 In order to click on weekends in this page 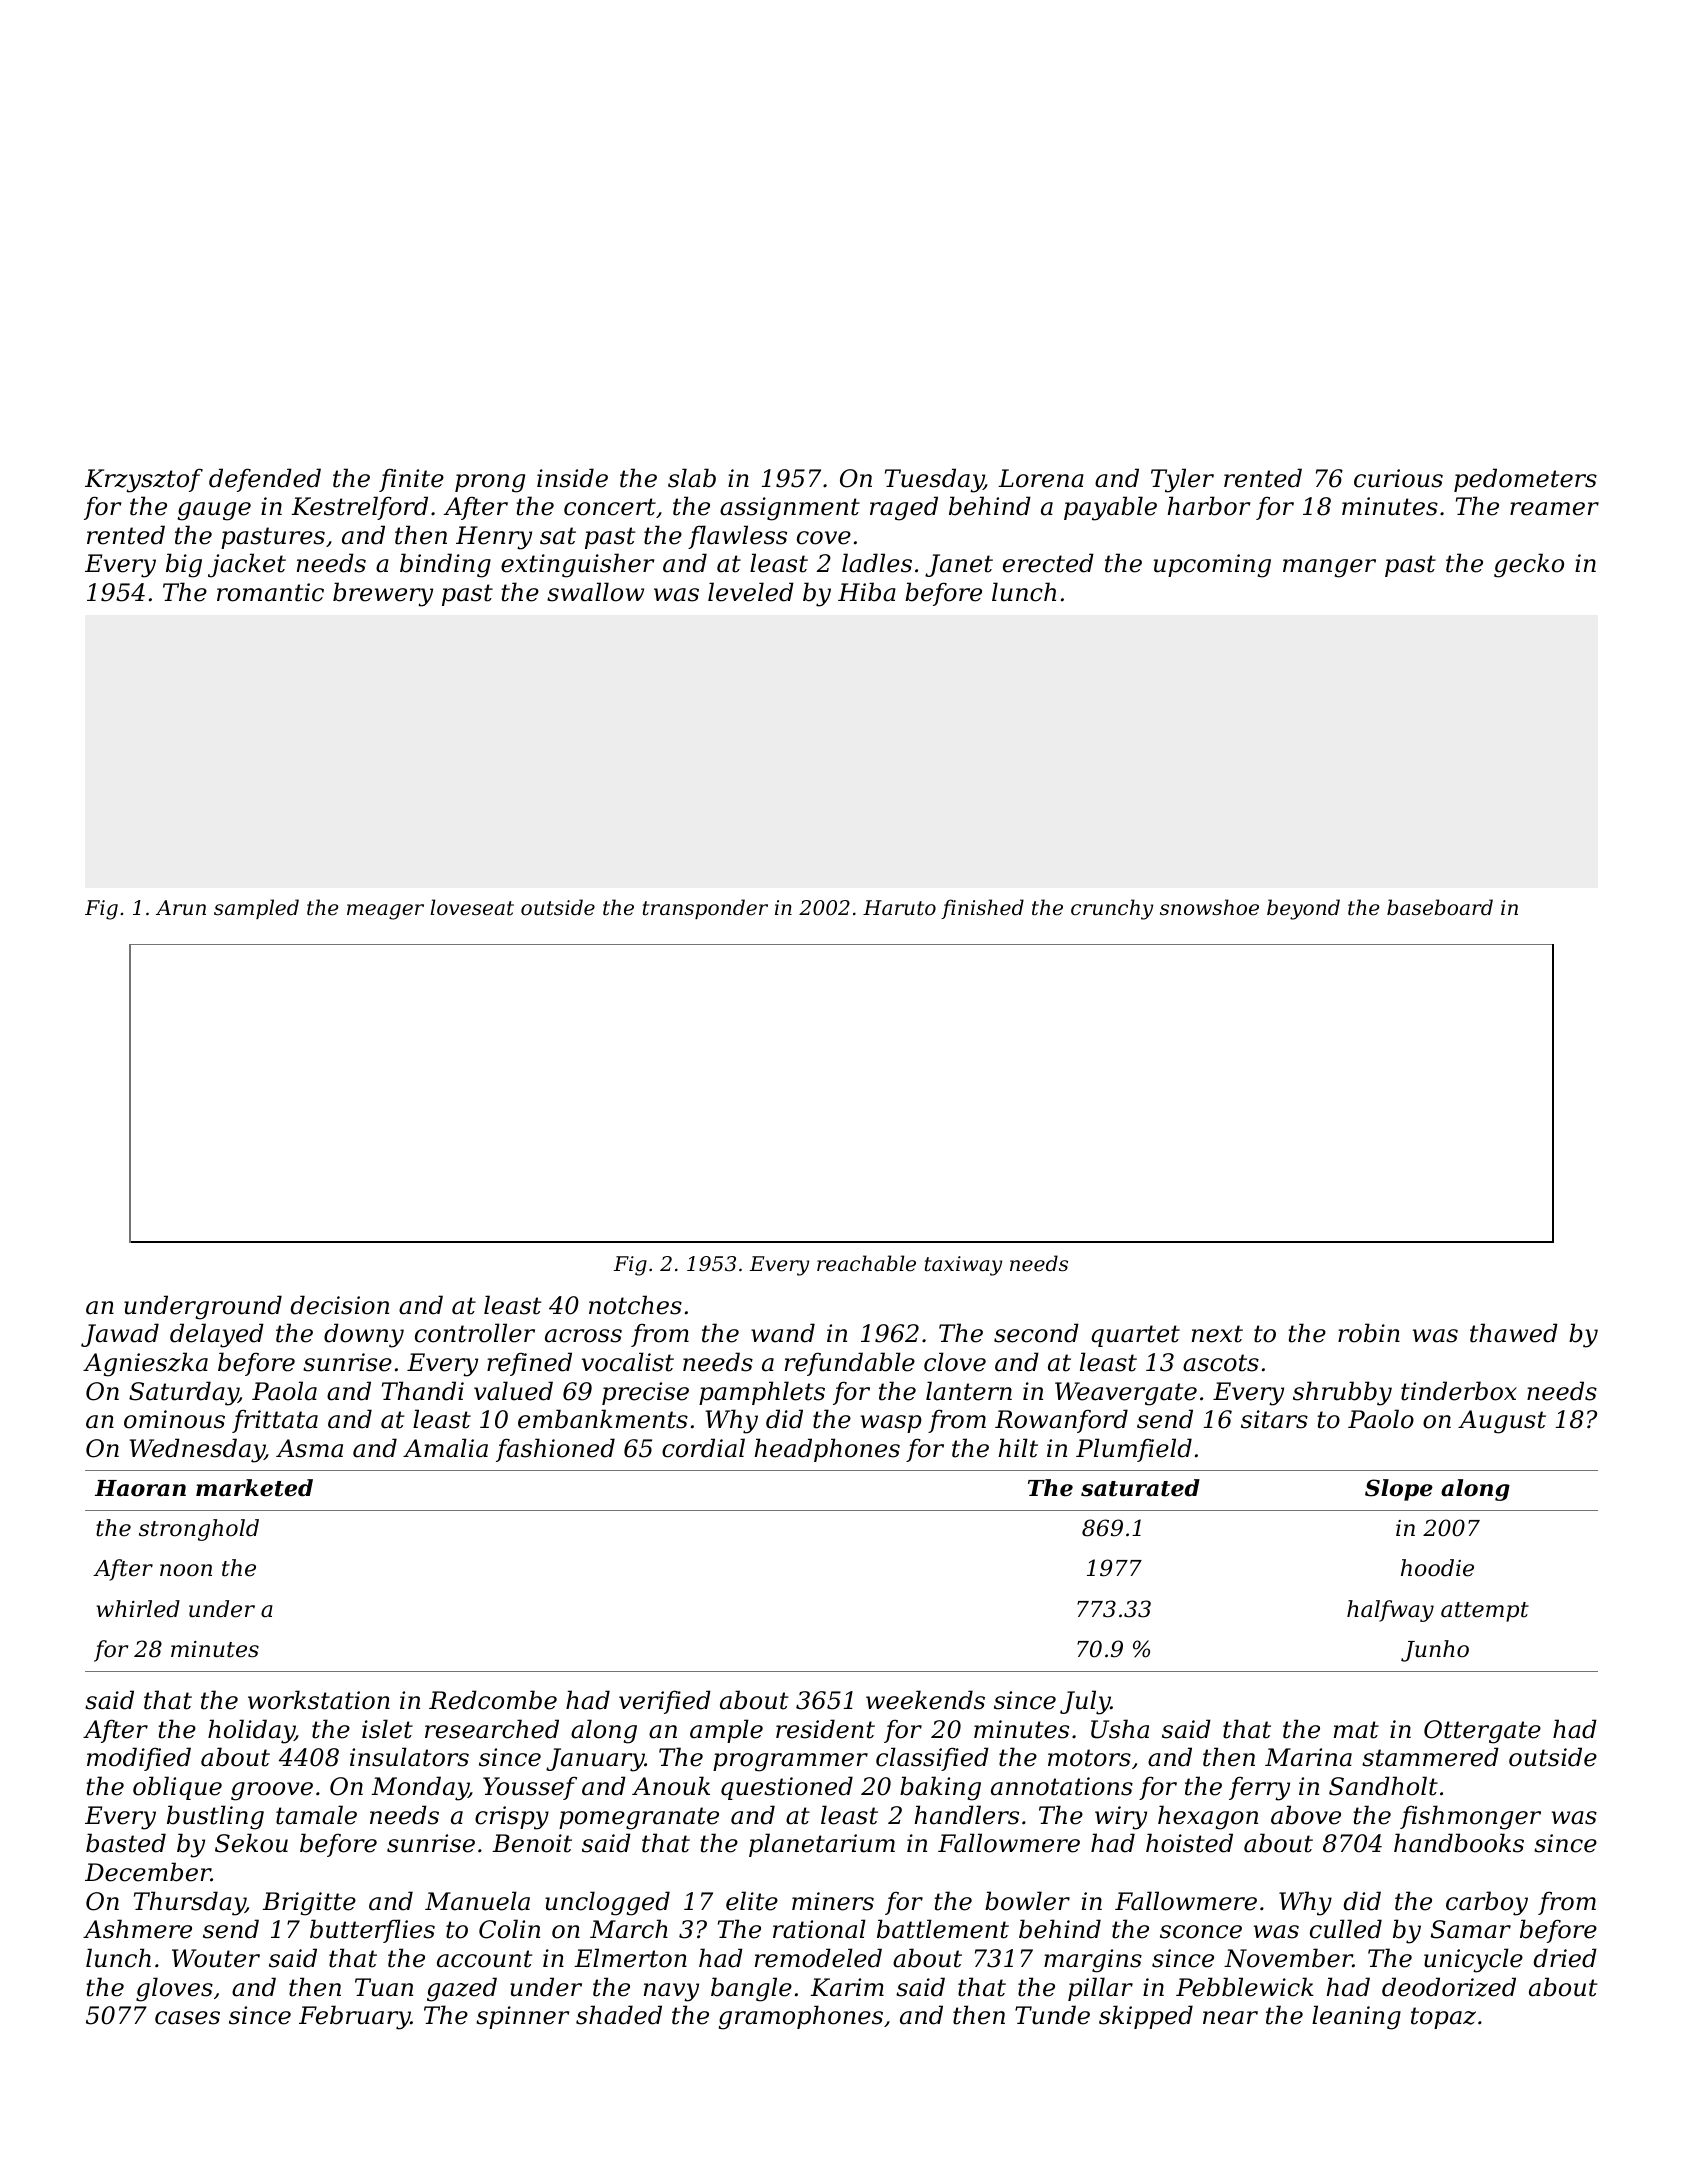, I will do `click(925, 1700)`.
